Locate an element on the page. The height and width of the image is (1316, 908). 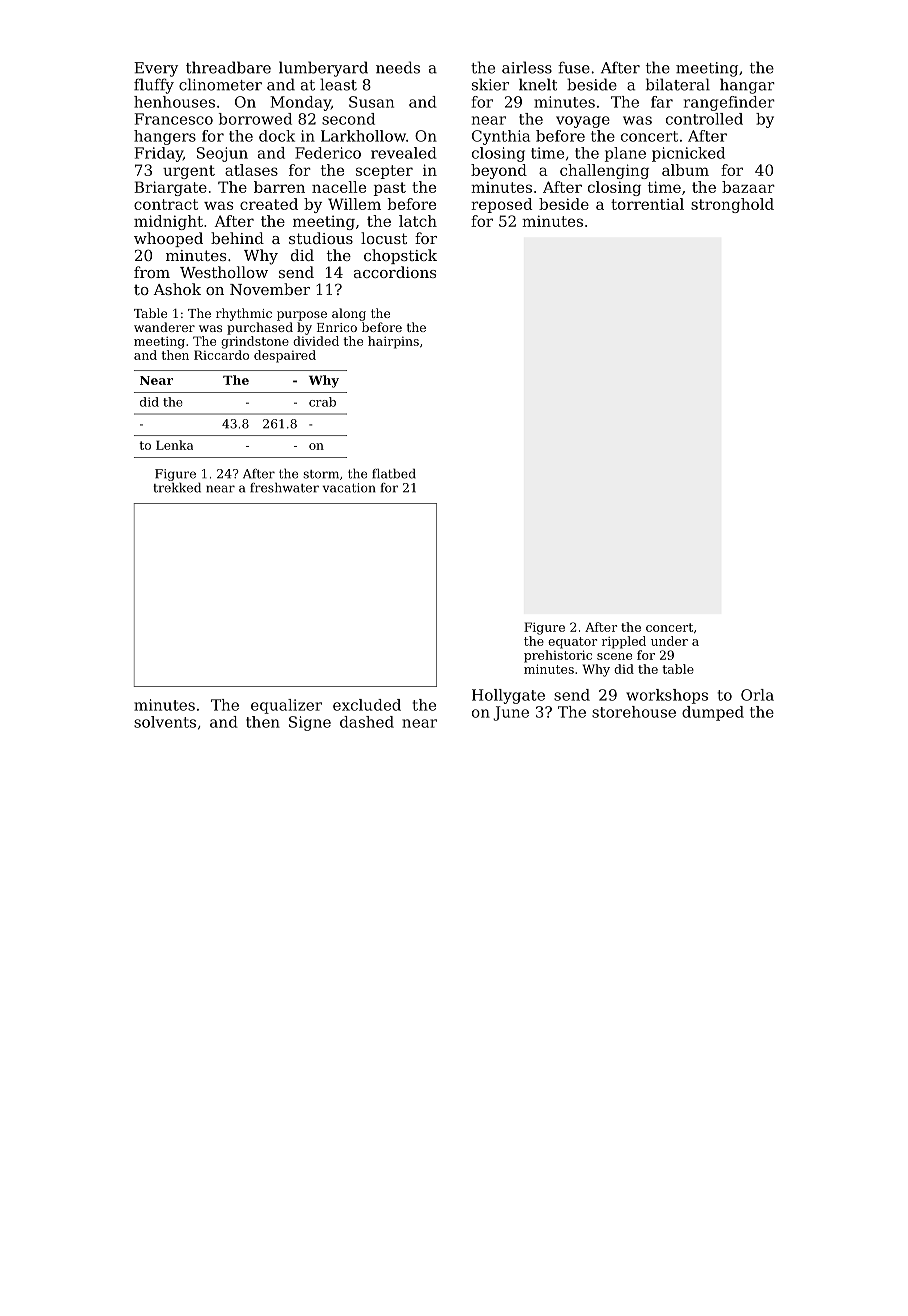
trekked is located at coordinates (177, 488).
